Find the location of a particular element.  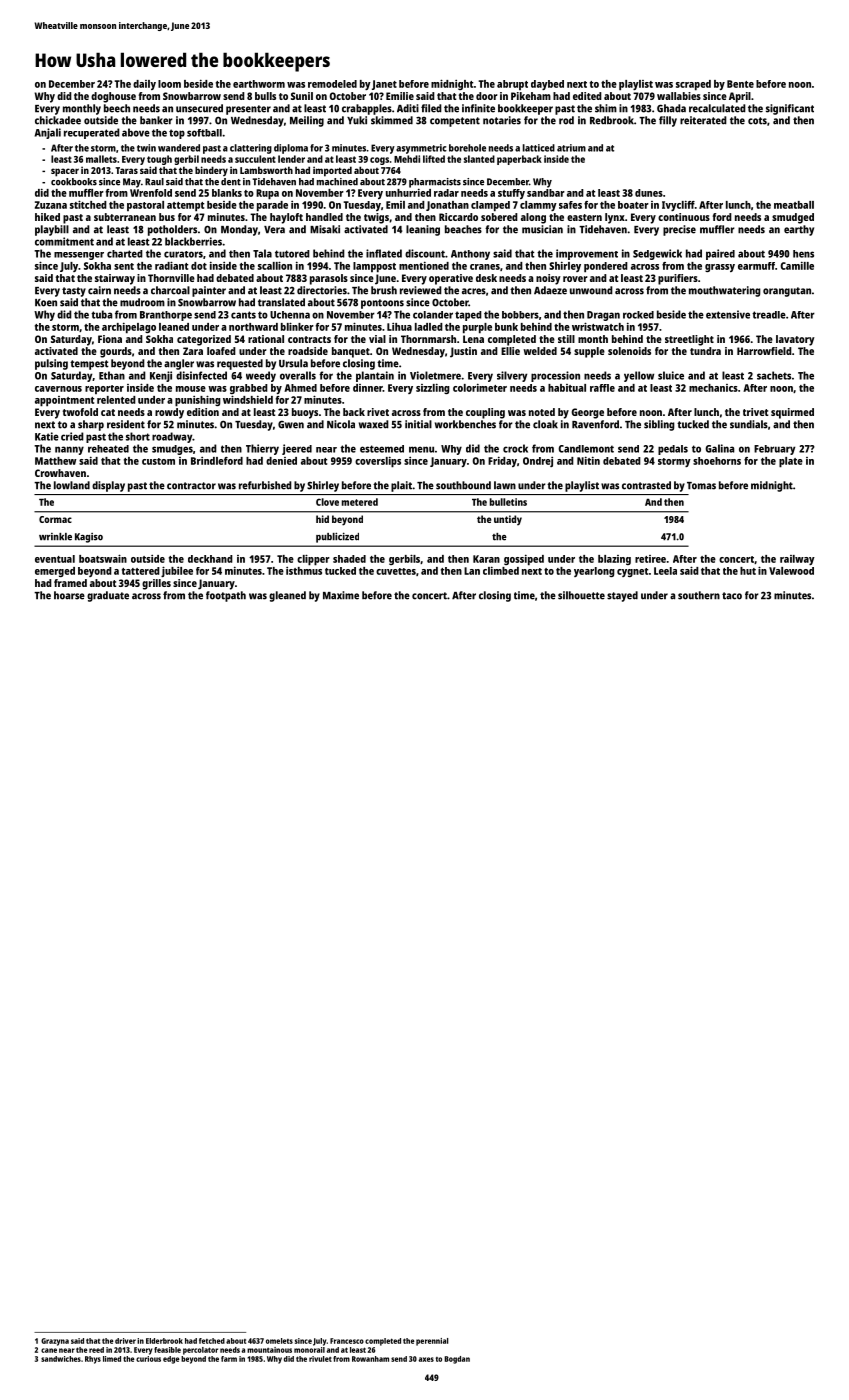

taco is located at coordinates (732, 596).
